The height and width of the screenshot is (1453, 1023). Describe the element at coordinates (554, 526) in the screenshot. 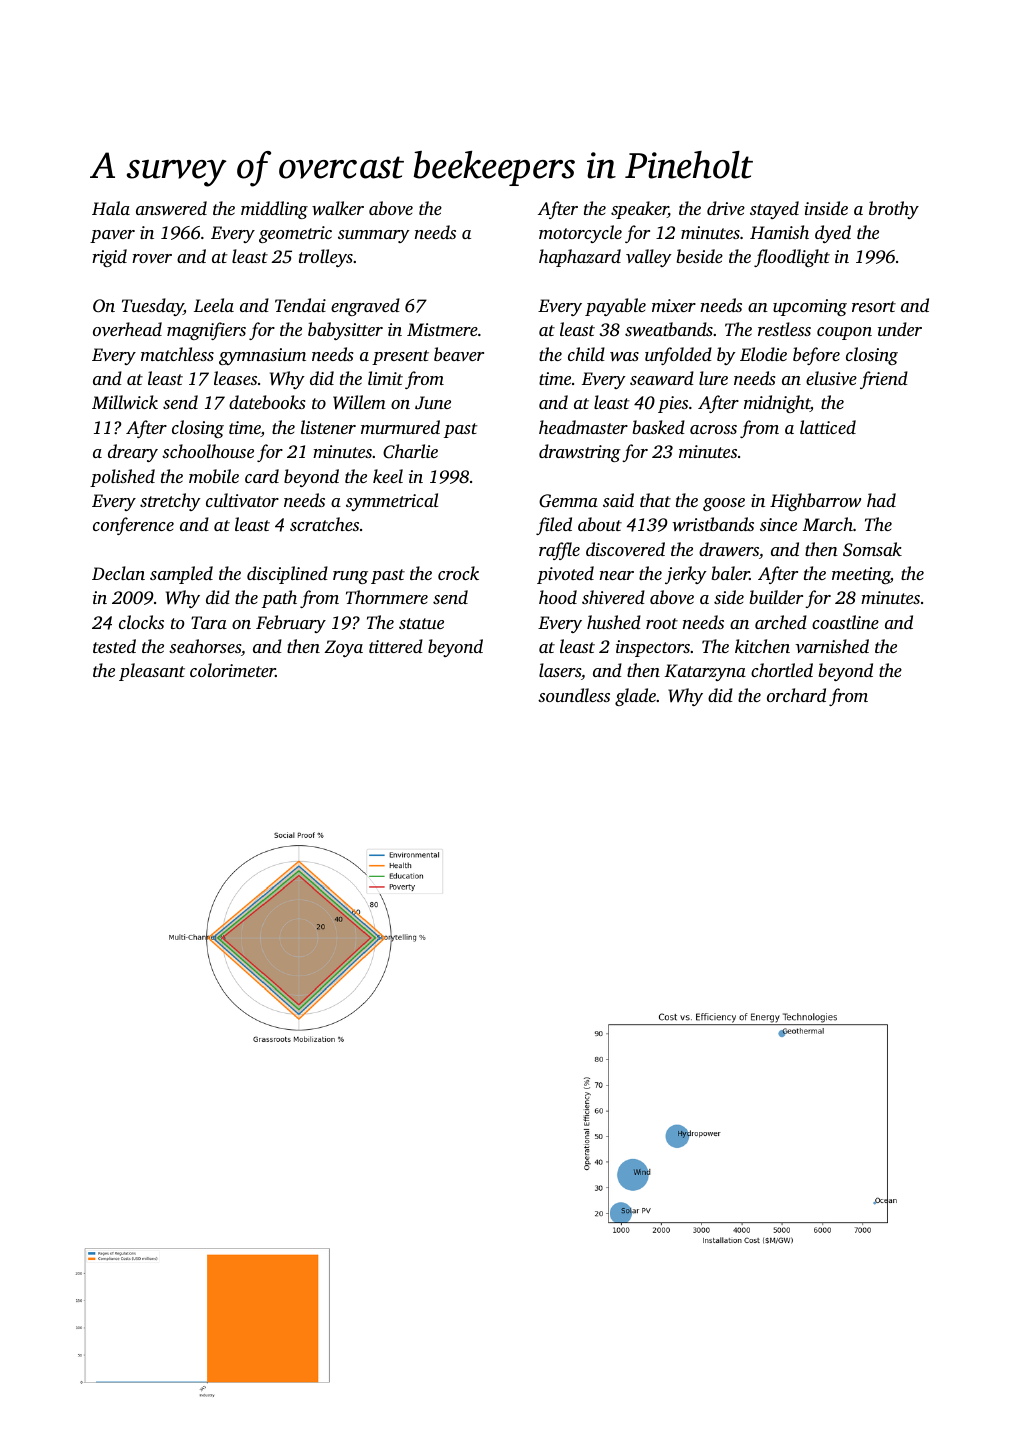

I see `filed` at that location.
